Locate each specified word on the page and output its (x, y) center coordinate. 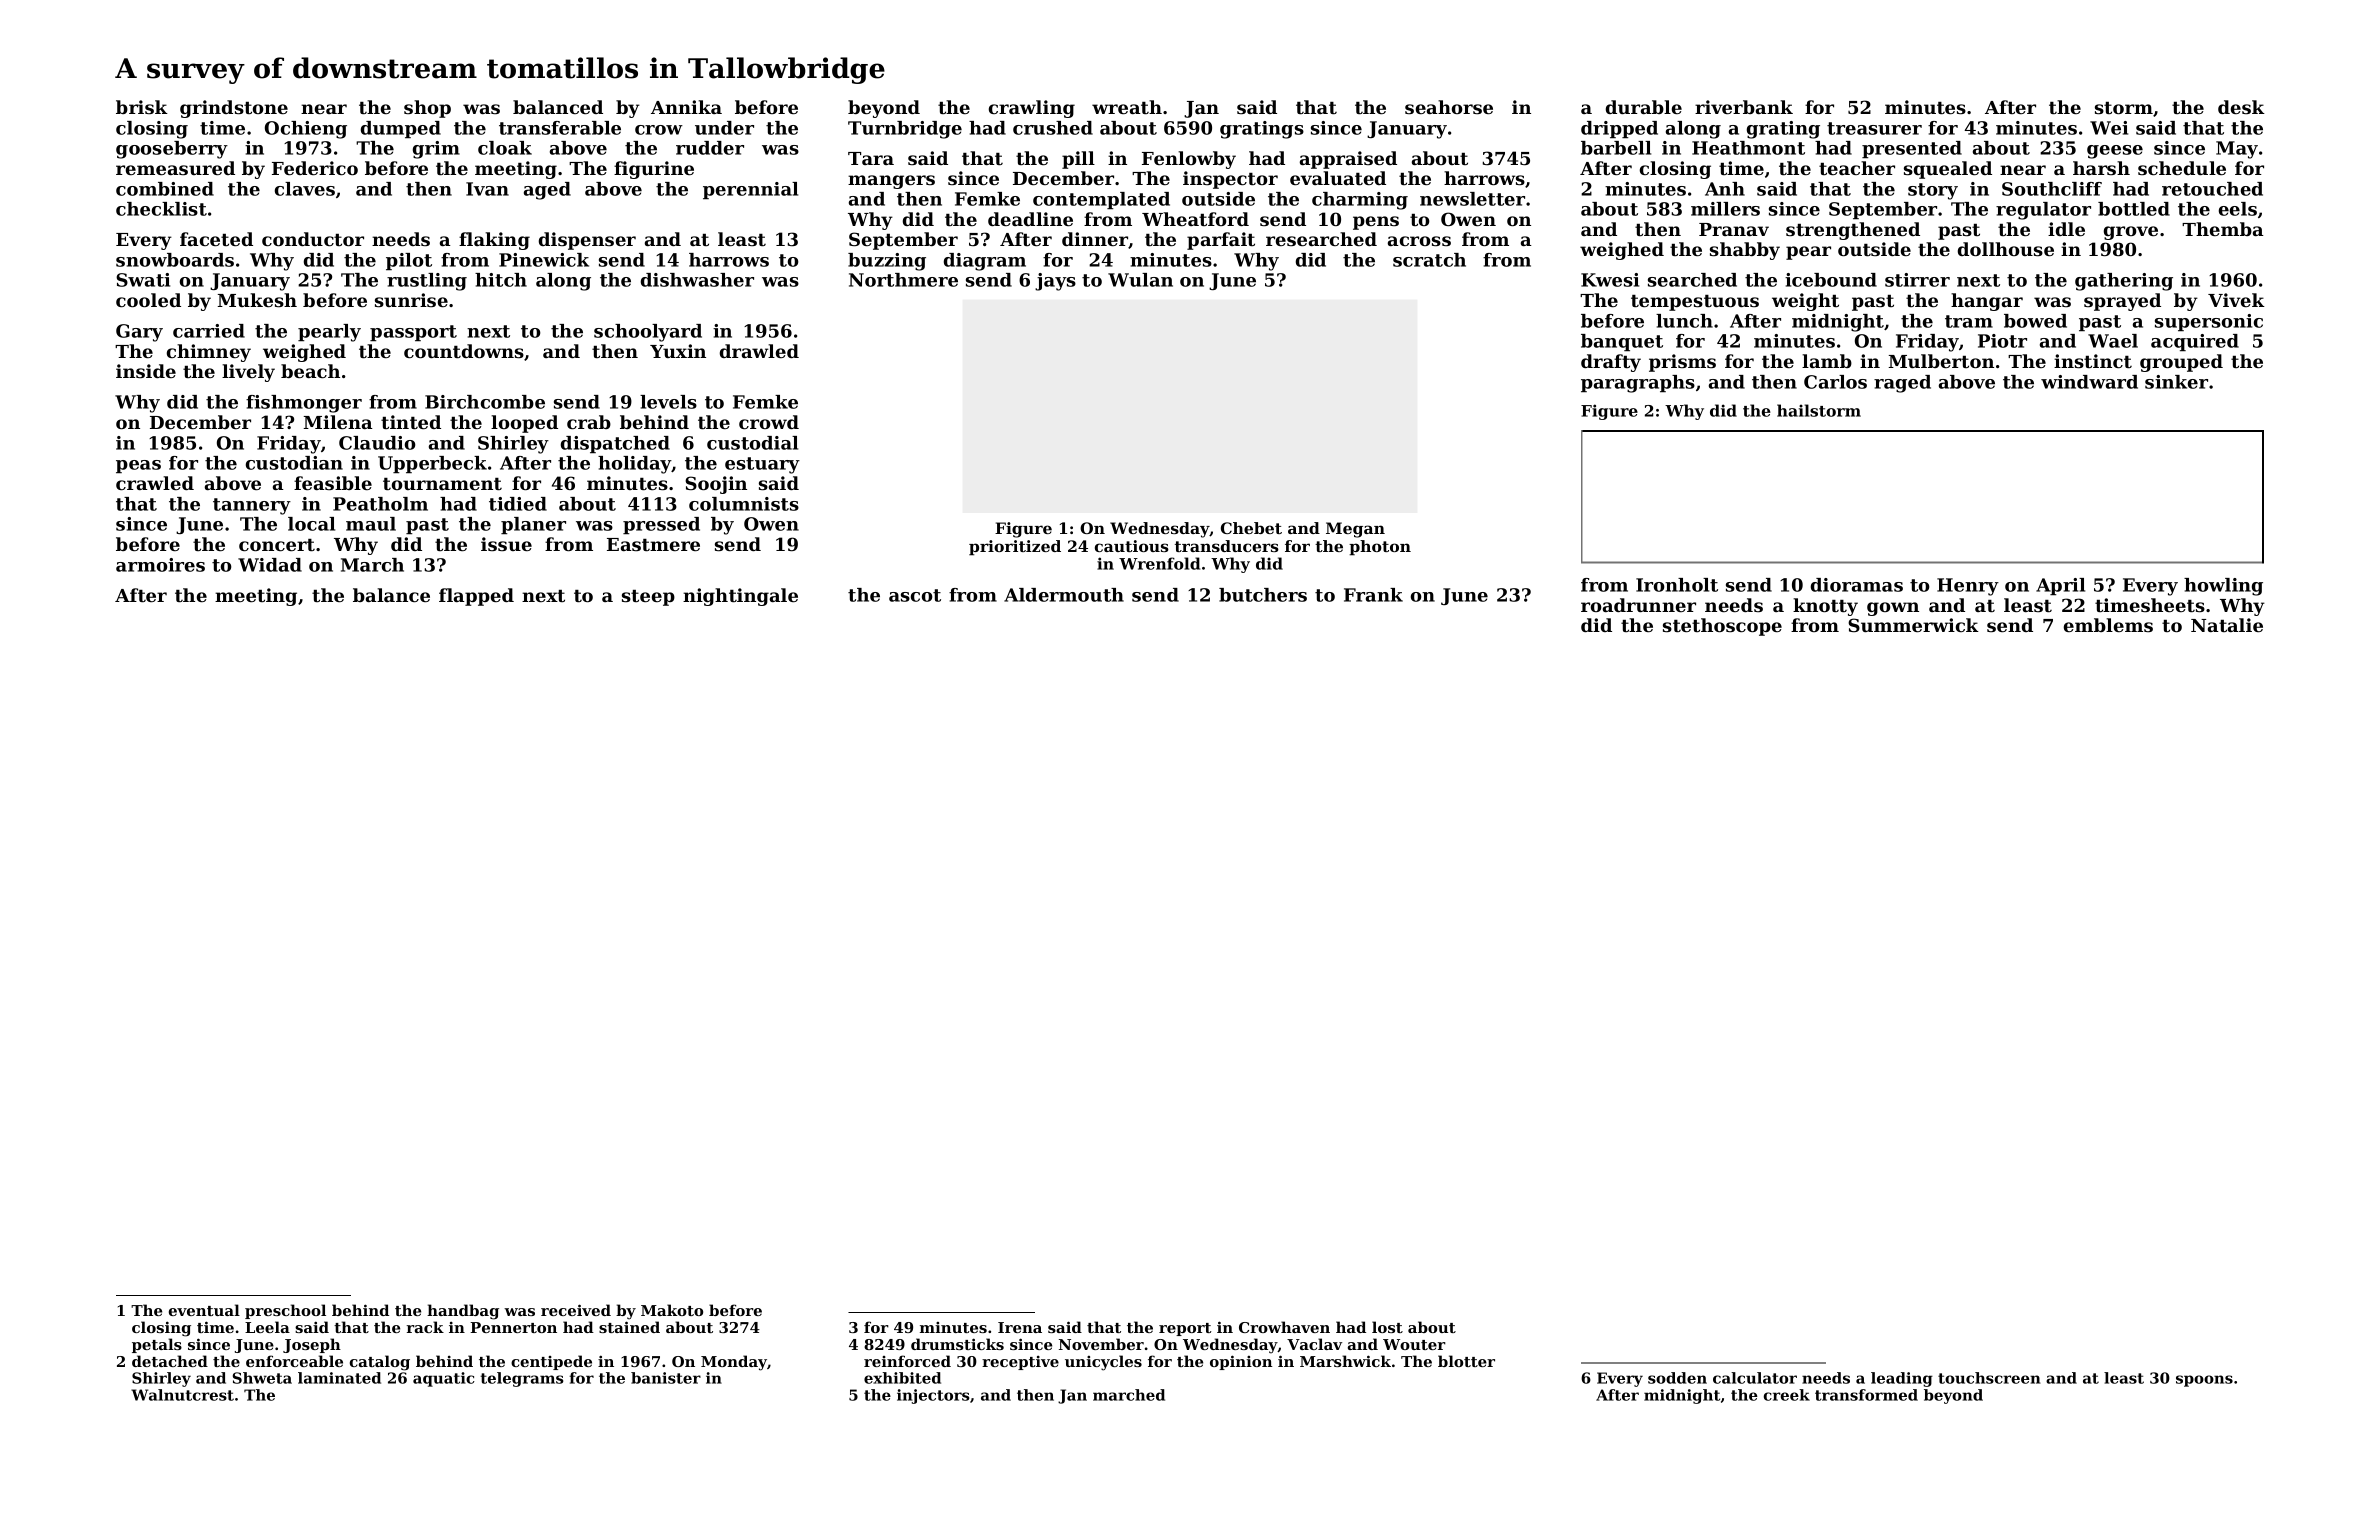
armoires (160, 565)
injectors (933, 1396)
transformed (1866, 1395)
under (724, 128)
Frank (1373, 595)
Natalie (2227, 625)
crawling (1032, 109)
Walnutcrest (182, 1395)
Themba (2222, 229)
